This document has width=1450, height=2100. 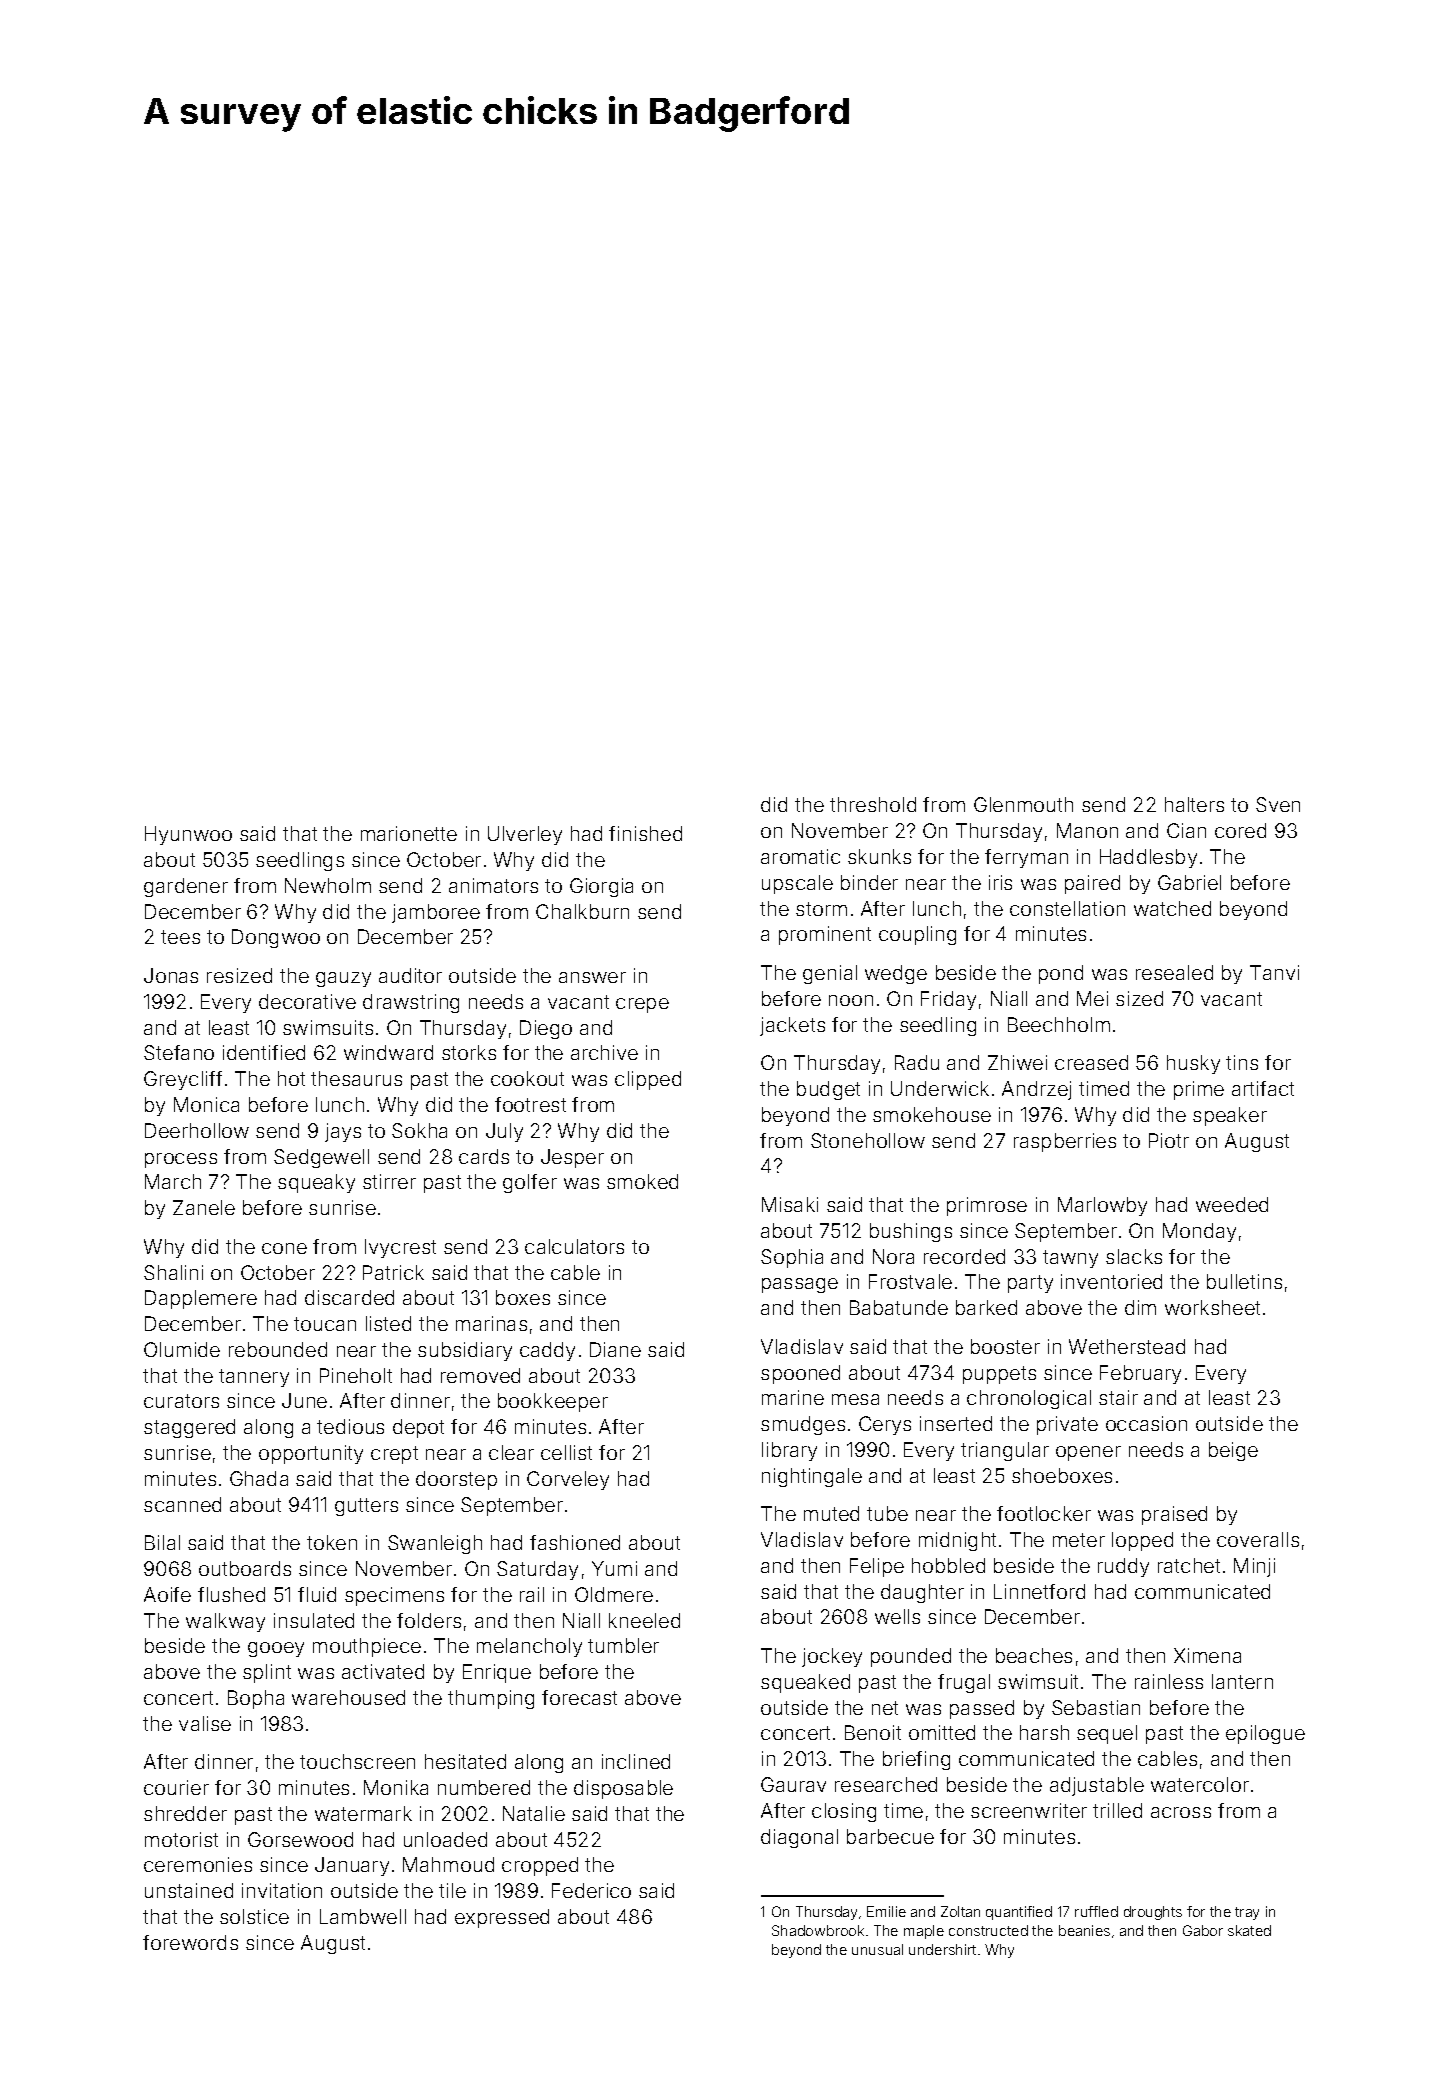 I want to click on expressed, so click(x=502, y=1918).
